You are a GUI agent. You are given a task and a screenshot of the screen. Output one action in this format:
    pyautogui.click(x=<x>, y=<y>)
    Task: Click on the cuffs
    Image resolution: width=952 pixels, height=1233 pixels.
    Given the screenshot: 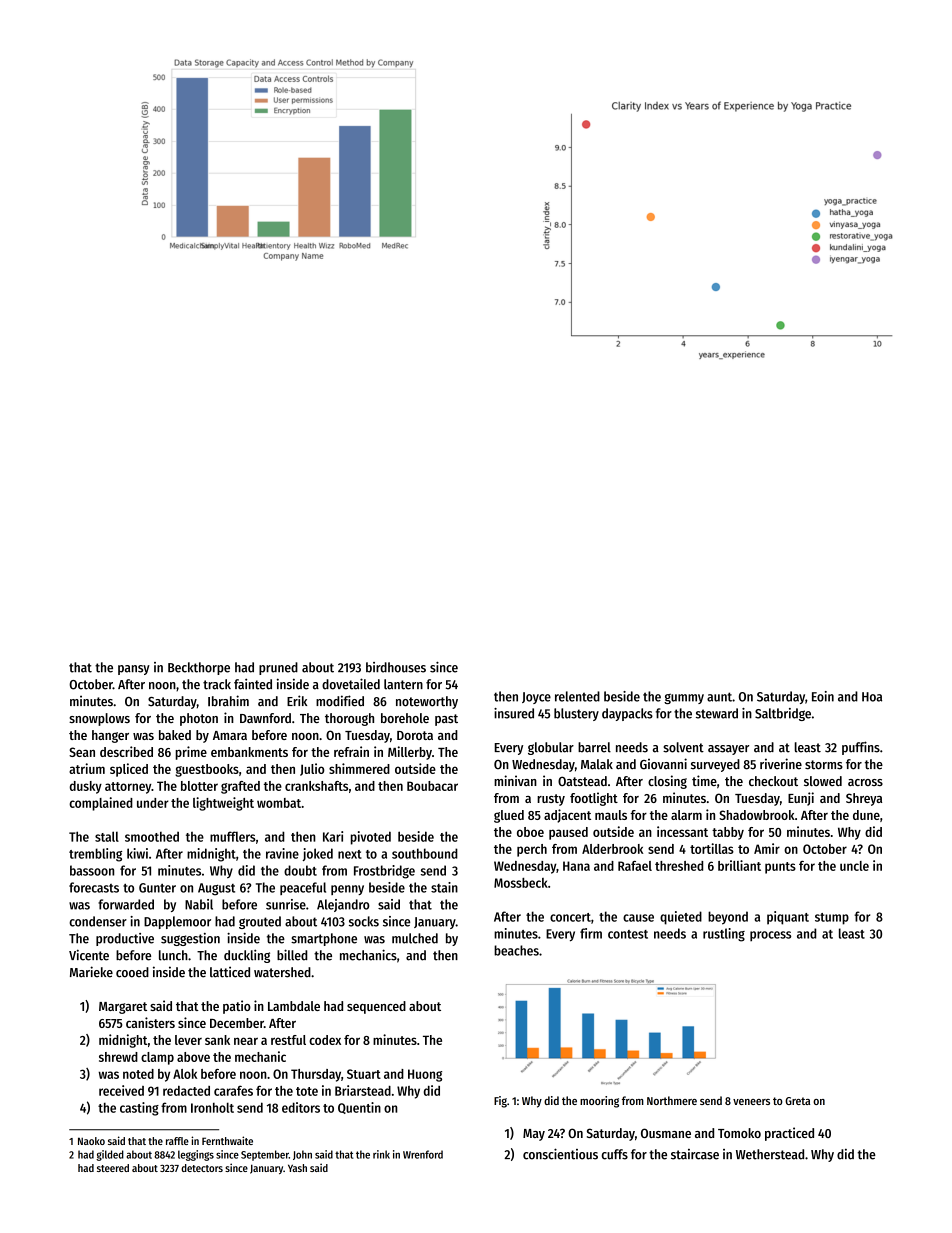 What is the action you would take?
    pyautogui.click(x=614, y=1154)
